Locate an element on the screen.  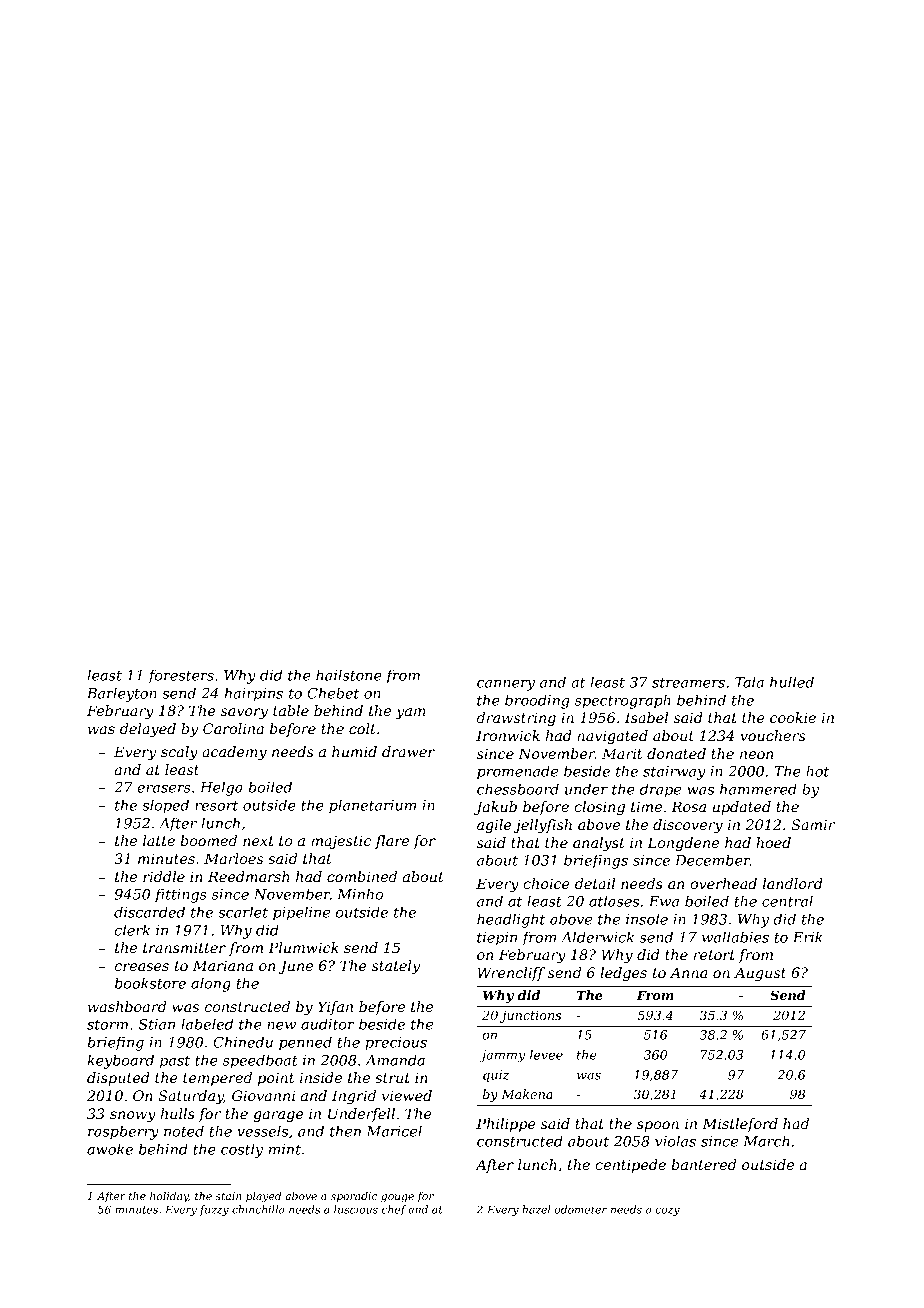
choice is located at coordinates (546, 883).
